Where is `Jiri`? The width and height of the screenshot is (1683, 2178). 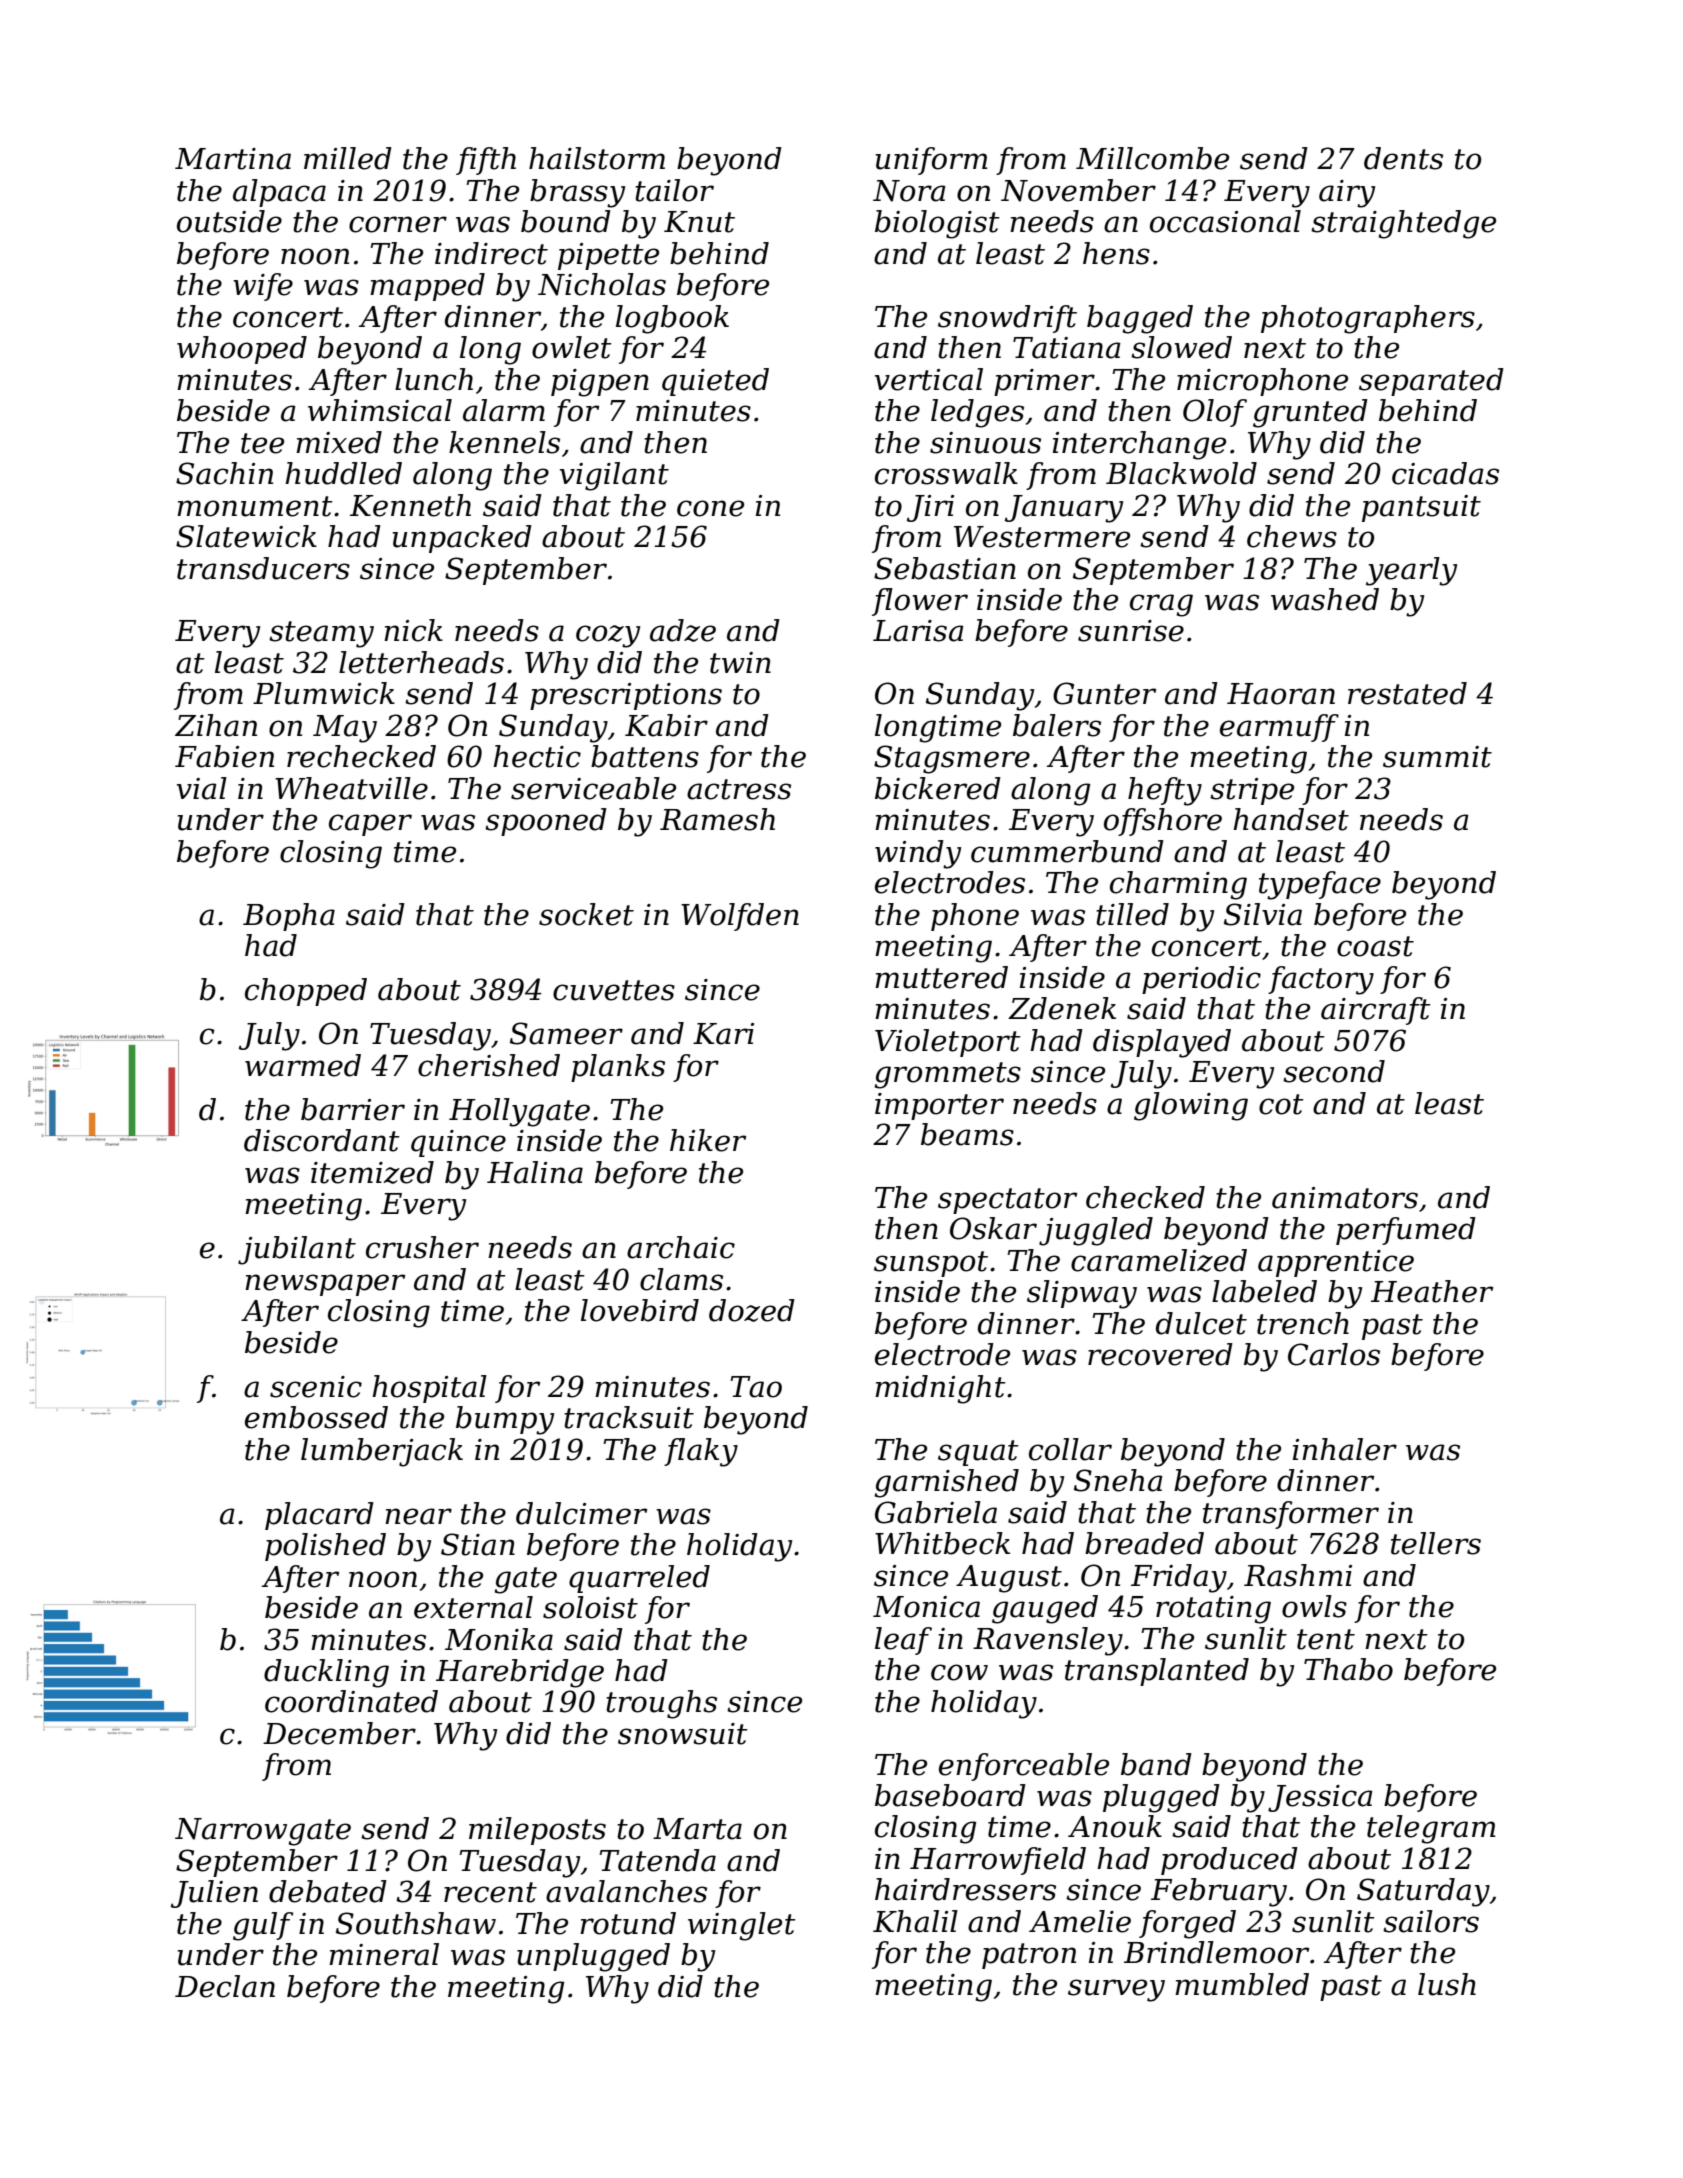 Jiri is located at coordinates (930, 508).
